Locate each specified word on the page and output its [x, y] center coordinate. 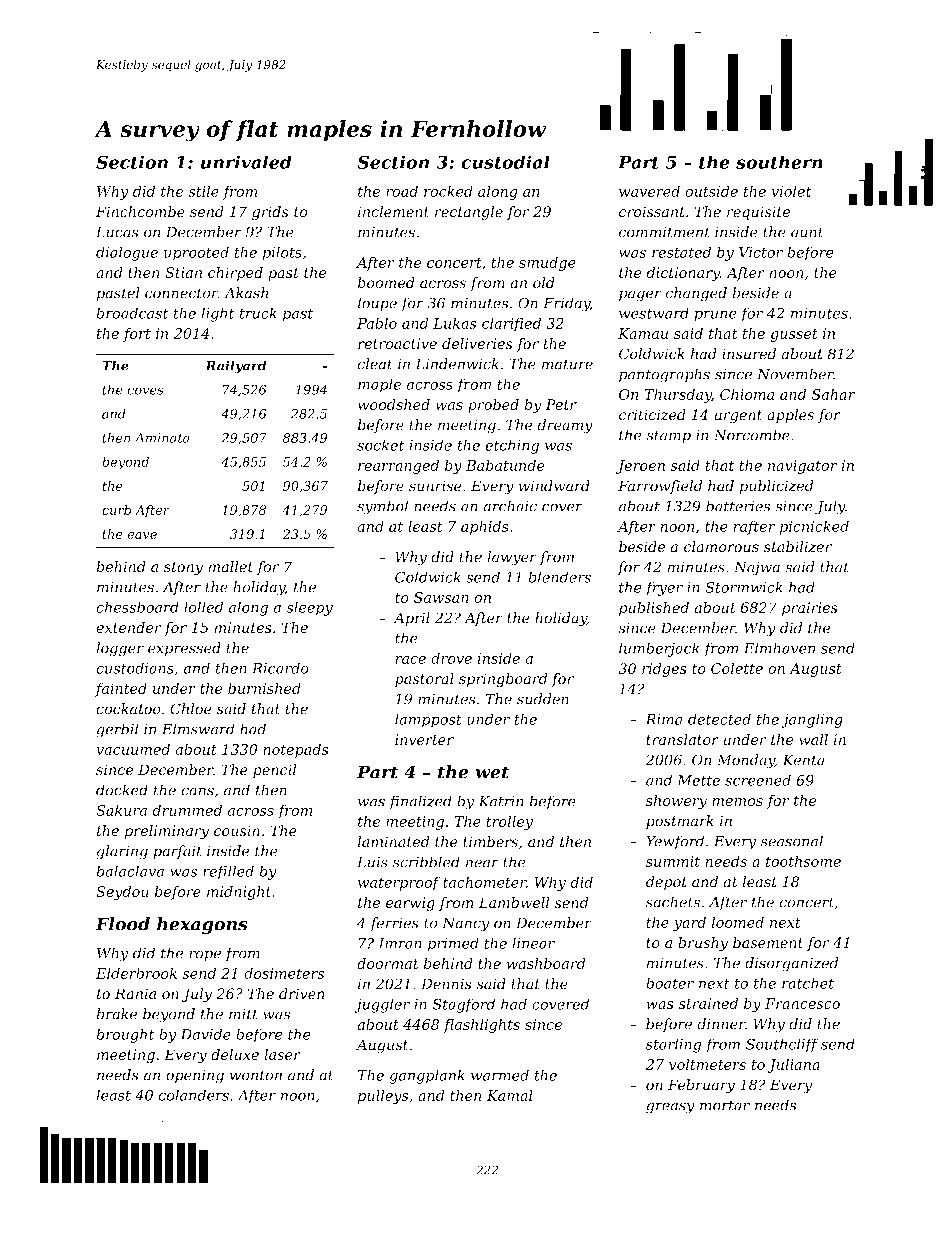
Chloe [191, 709]
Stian [183, 272]
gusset [794, 335]
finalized [420, 802]
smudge [547, 263]
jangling [812, 720]
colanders [194, 1095]
